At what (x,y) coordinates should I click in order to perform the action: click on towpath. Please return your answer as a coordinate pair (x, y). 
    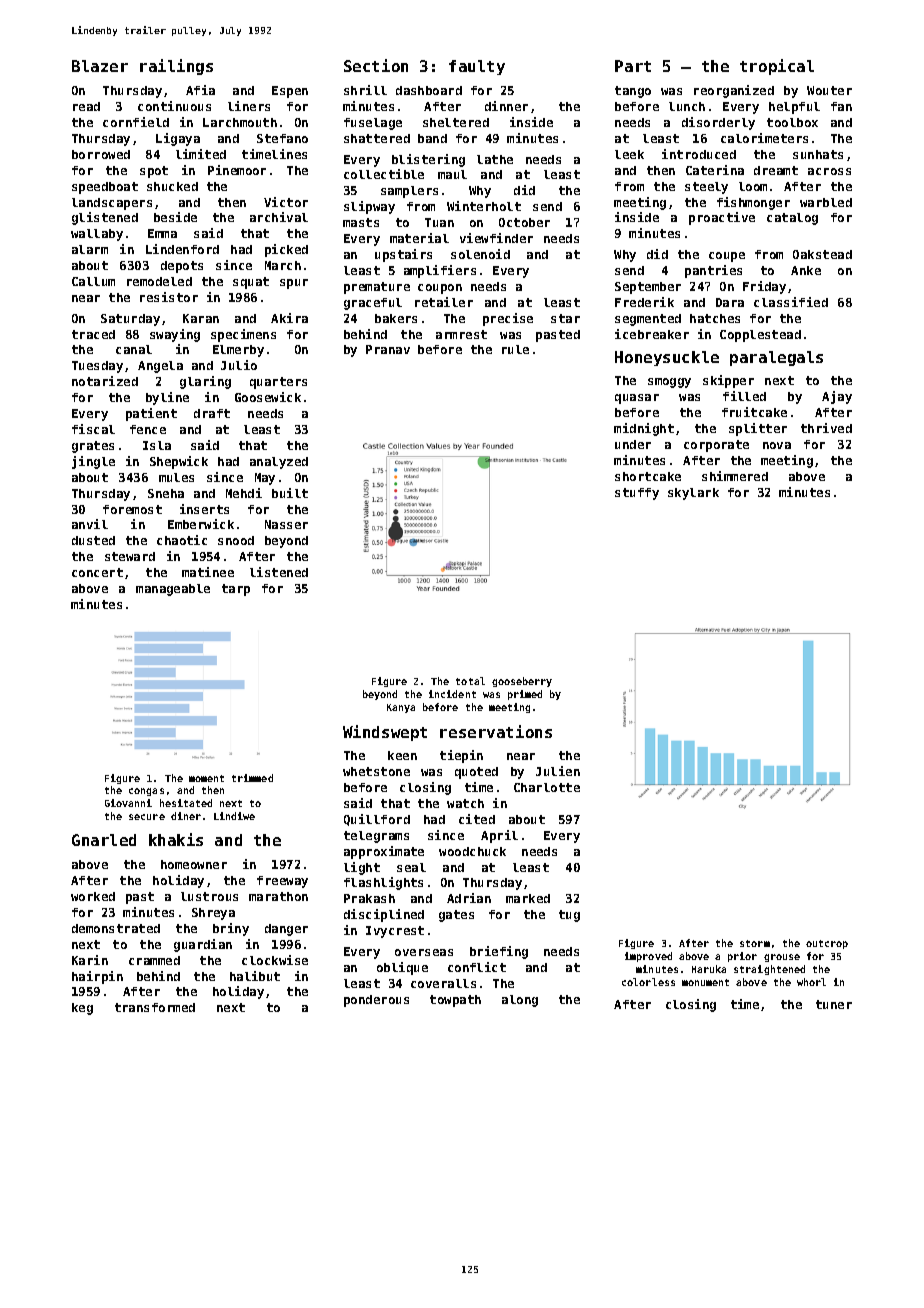
    Looking at the image, I should click on (455, 1001).
